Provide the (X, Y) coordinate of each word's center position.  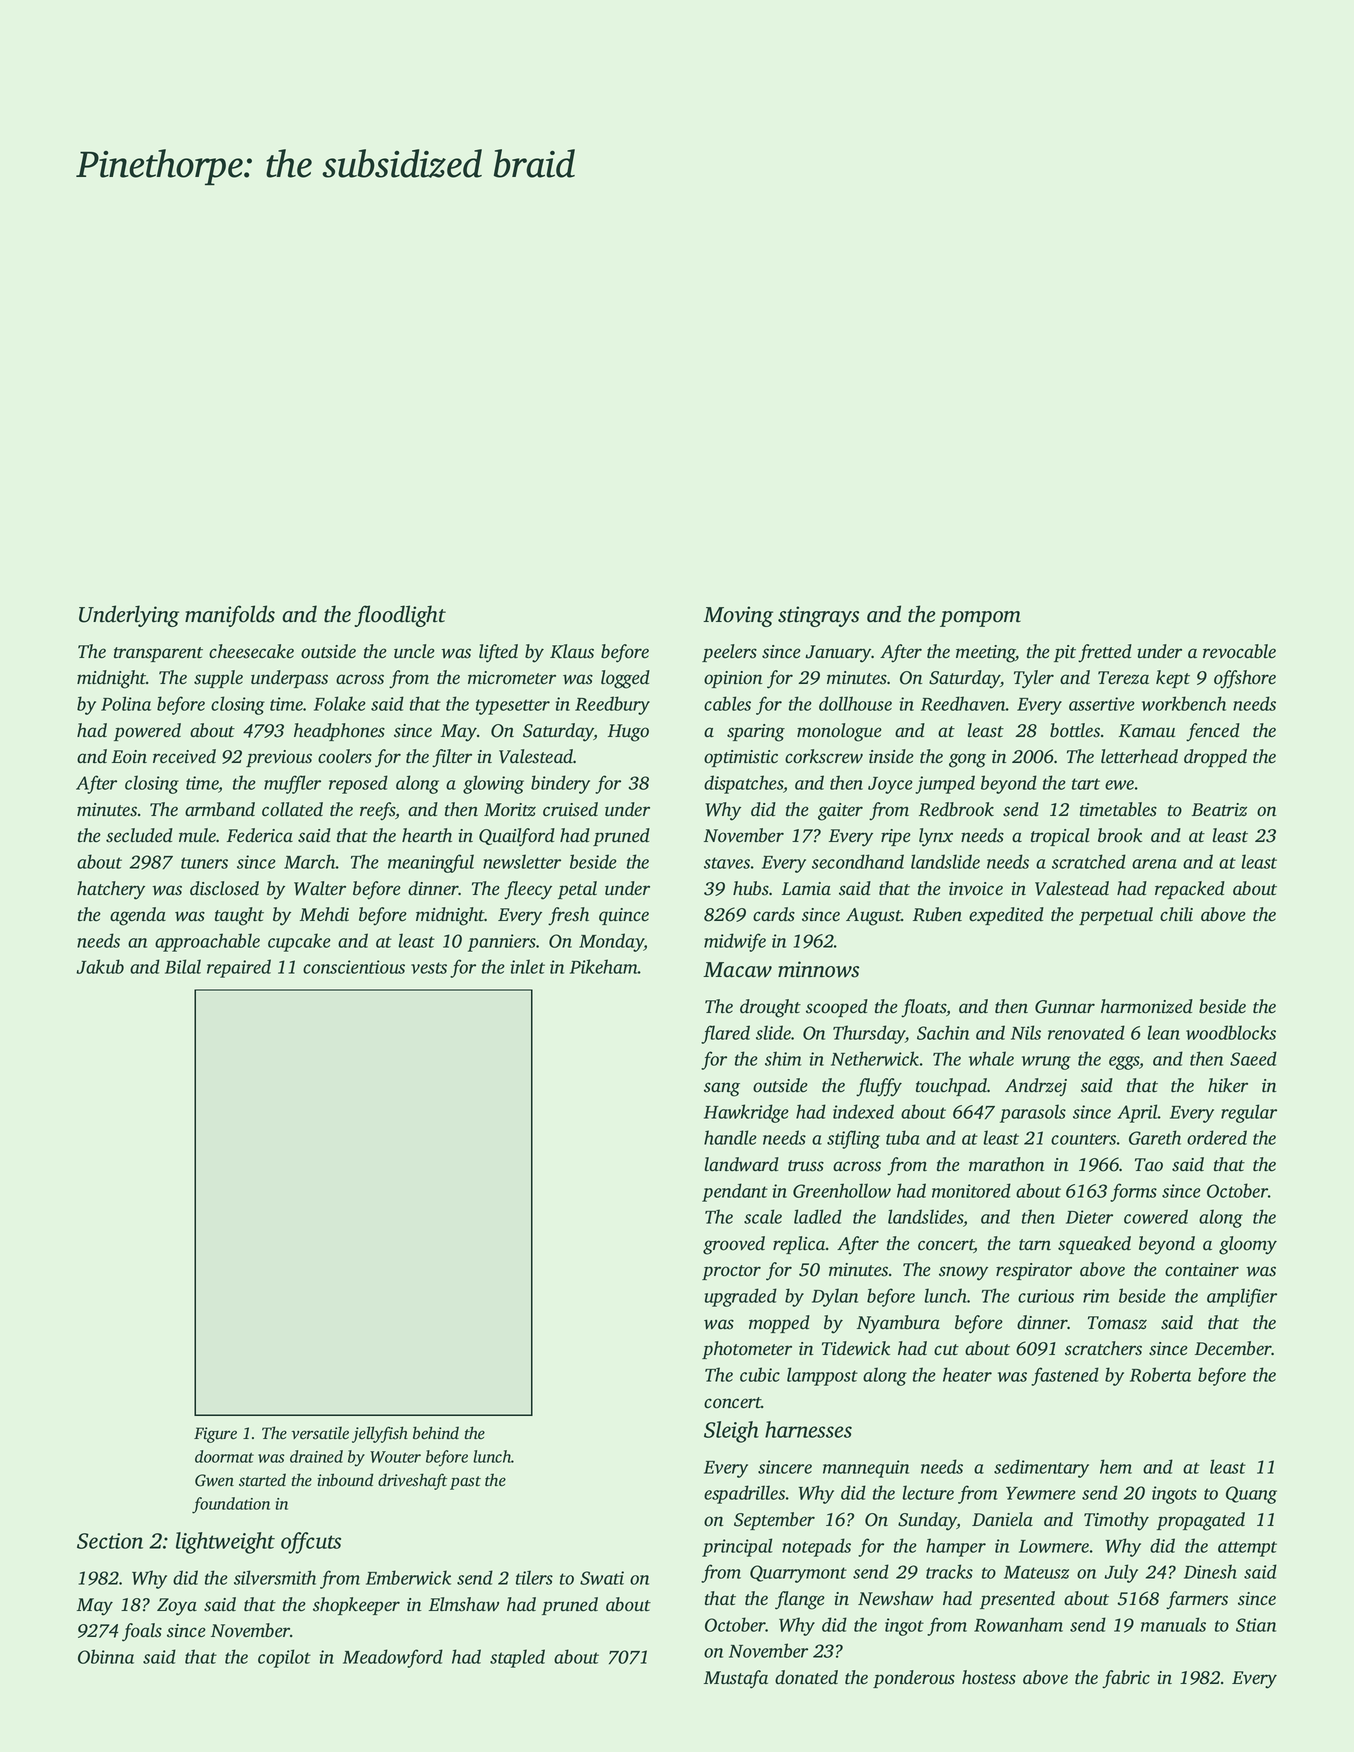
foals (142, 1632)
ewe (1119, 785)
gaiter (840, 812)
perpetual (1116, 916)
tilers (534, 1577)
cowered (1156, 1216)
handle (730, 1137)
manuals (1173, 1624)
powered (147, 732)
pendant (735, 1192)
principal (737, 1547)
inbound (345, 1480)
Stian (1256, 1625)
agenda (138, 916)
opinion (733, 679)
